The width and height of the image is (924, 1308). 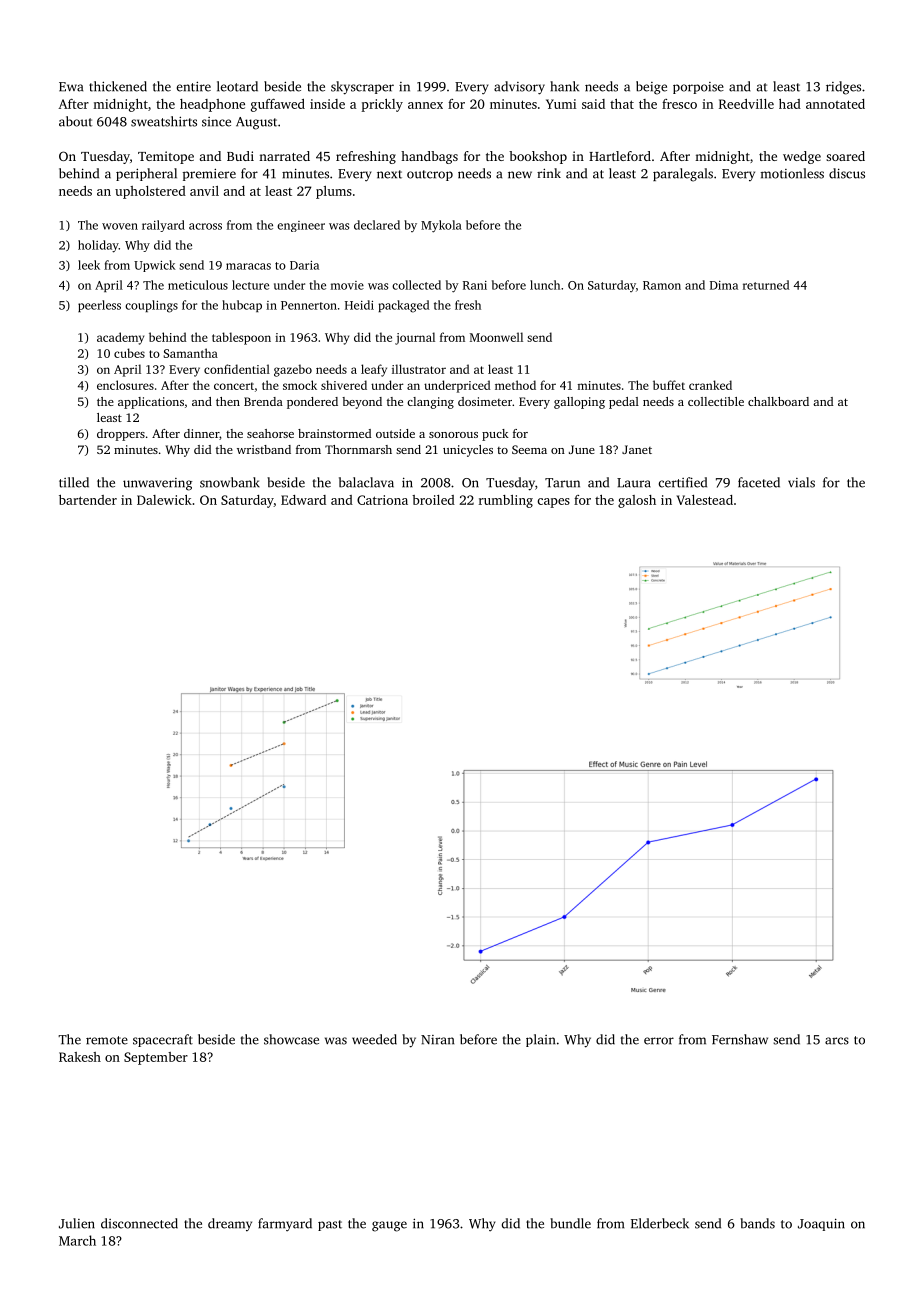 I want to click on Dalewick, so click(x=164, y=500).
